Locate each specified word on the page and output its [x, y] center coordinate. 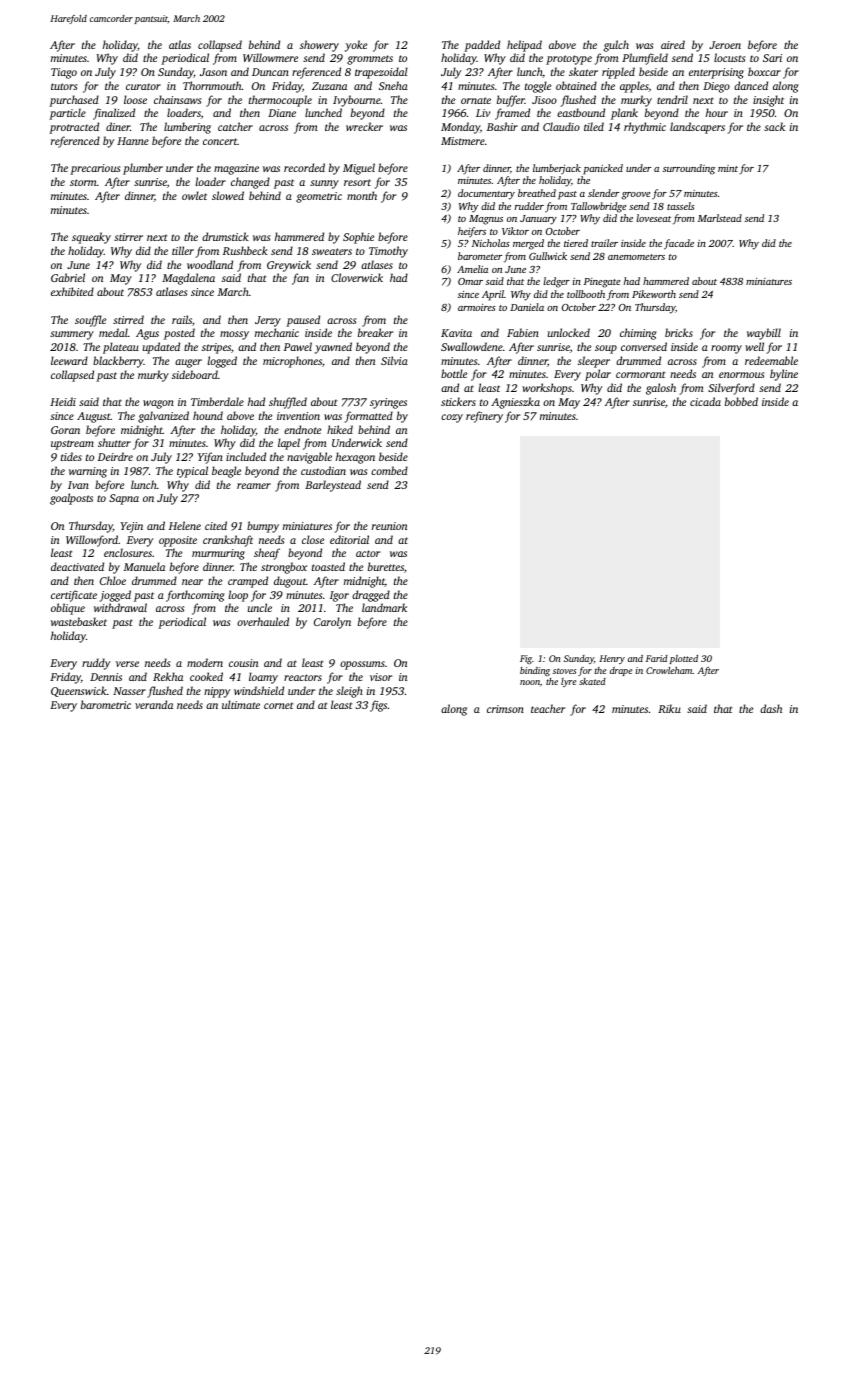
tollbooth [586, 294]
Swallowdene [472, 346]
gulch [616, 46]
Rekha [168, 676]
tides [71, 456]
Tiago [64, 73]
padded [482, 46]
